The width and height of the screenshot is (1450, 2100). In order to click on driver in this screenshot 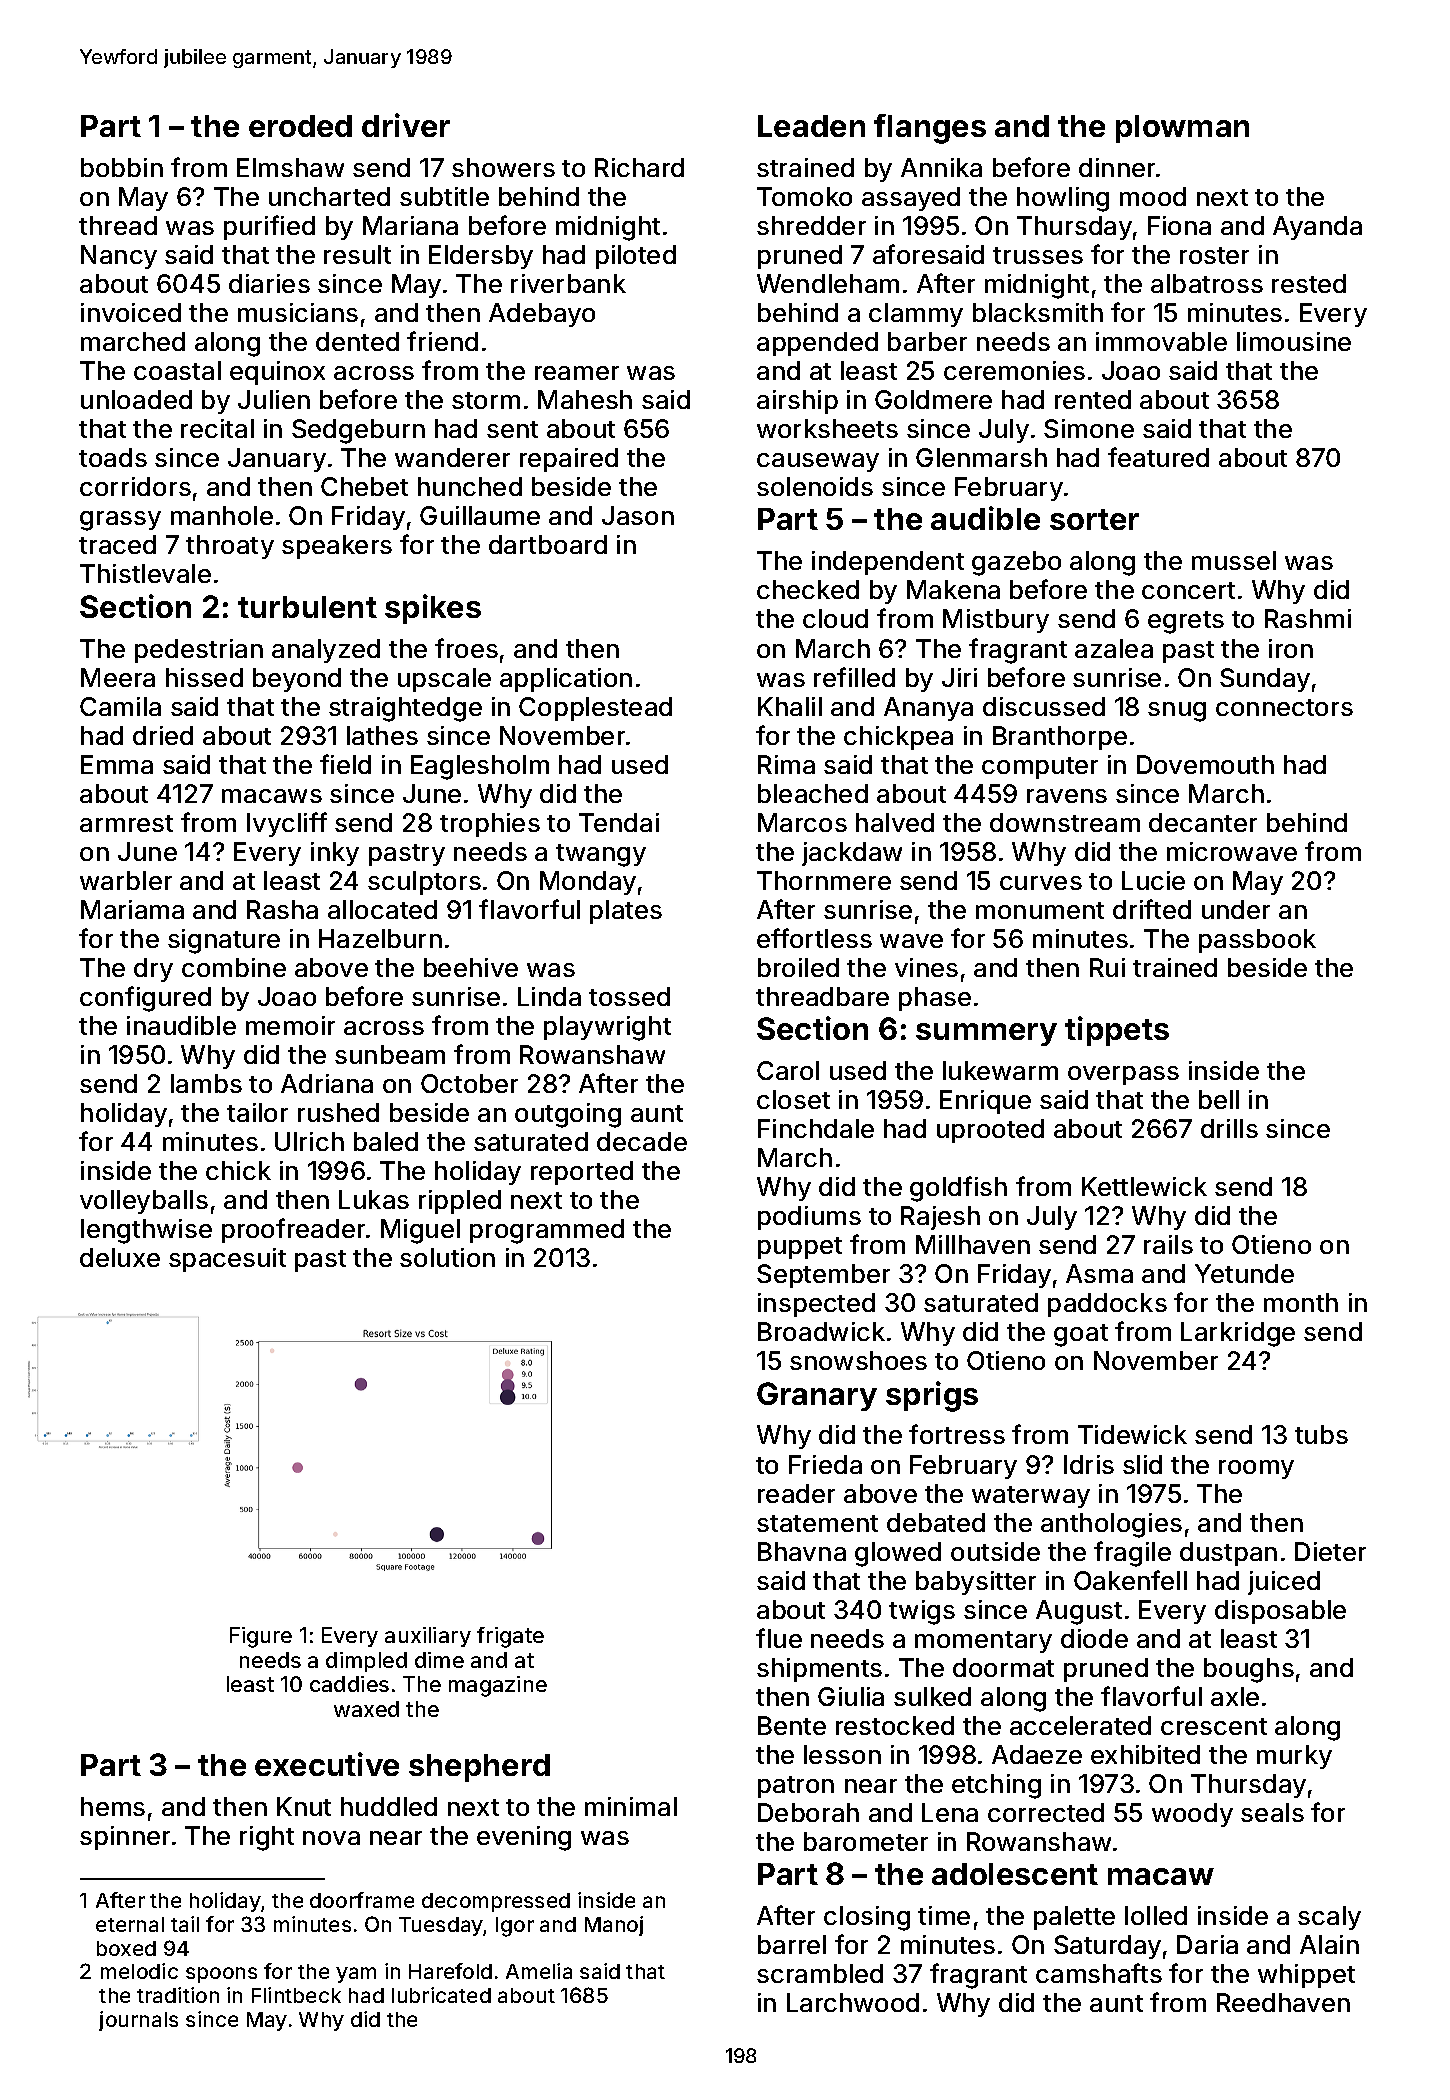, I will do `click(406, 125)`.
